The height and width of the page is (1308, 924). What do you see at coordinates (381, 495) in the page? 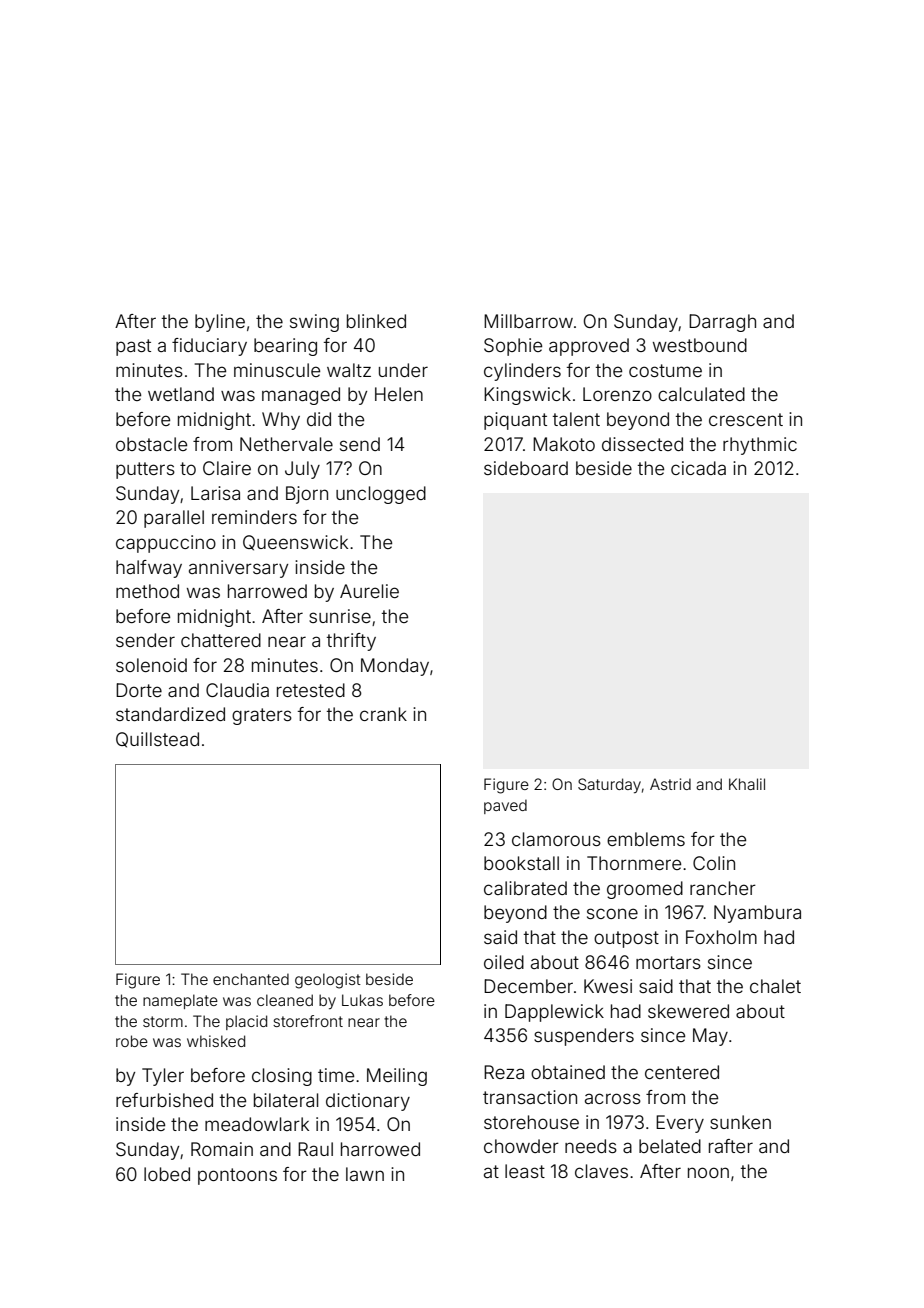
I see `unclogged` at bounding box center [381, 495].
